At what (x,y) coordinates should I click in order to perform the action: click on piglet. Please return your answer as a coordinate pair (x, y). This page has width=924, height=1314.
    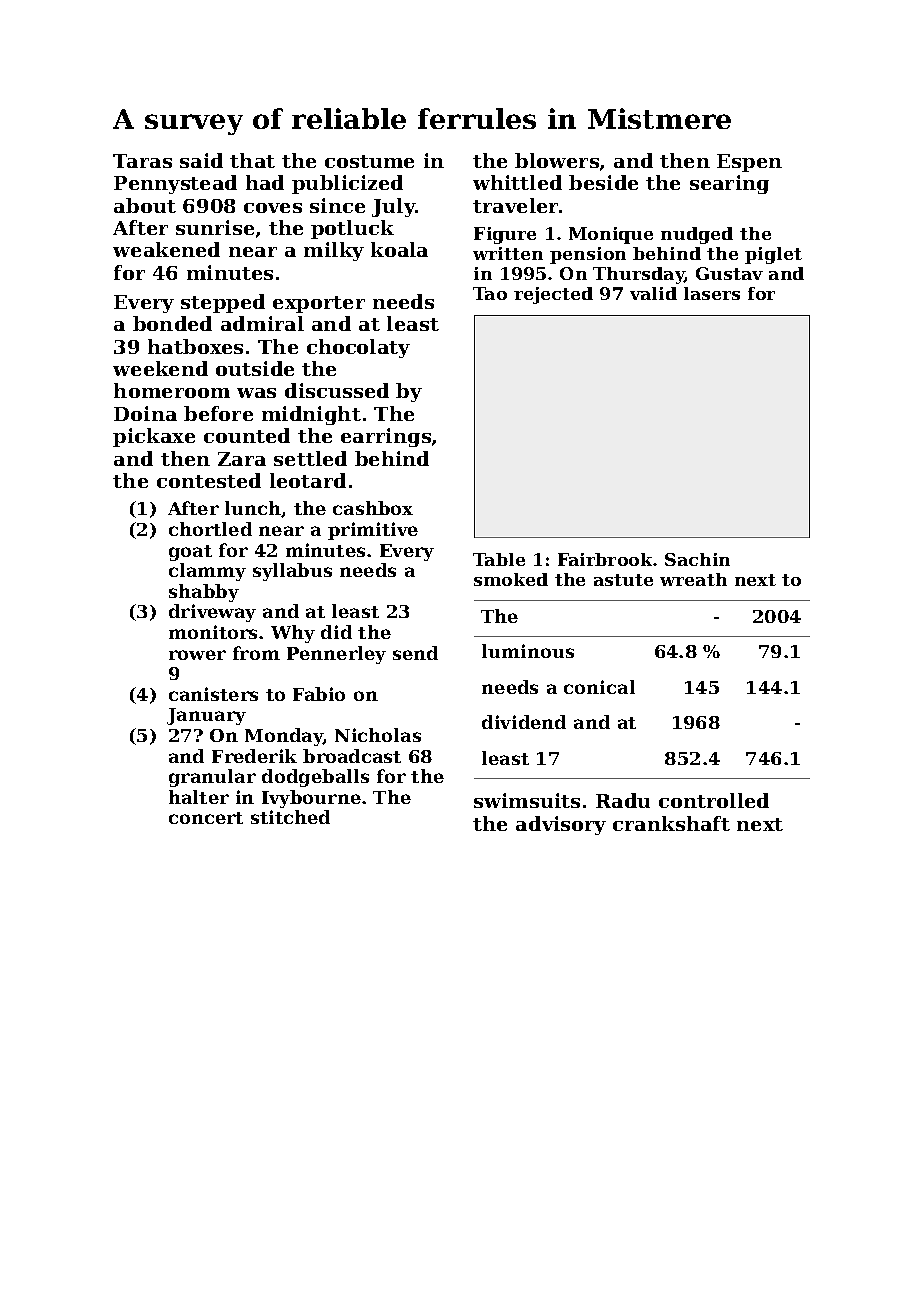
    Looking at the image, I should click on (773, 255).
